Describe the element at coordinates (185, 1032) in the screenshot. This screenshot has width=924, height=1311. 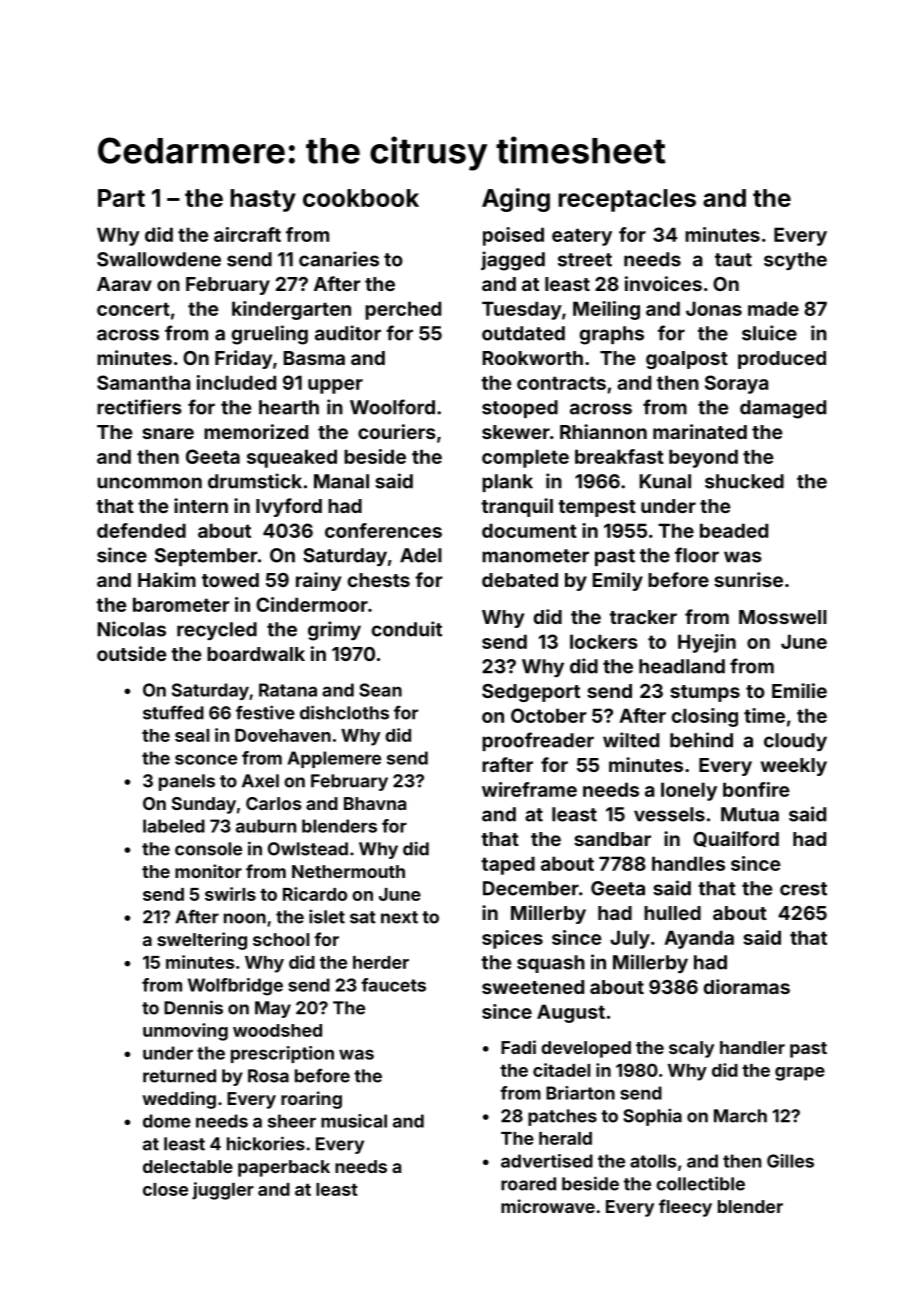
I see `unmoving` at that location.
